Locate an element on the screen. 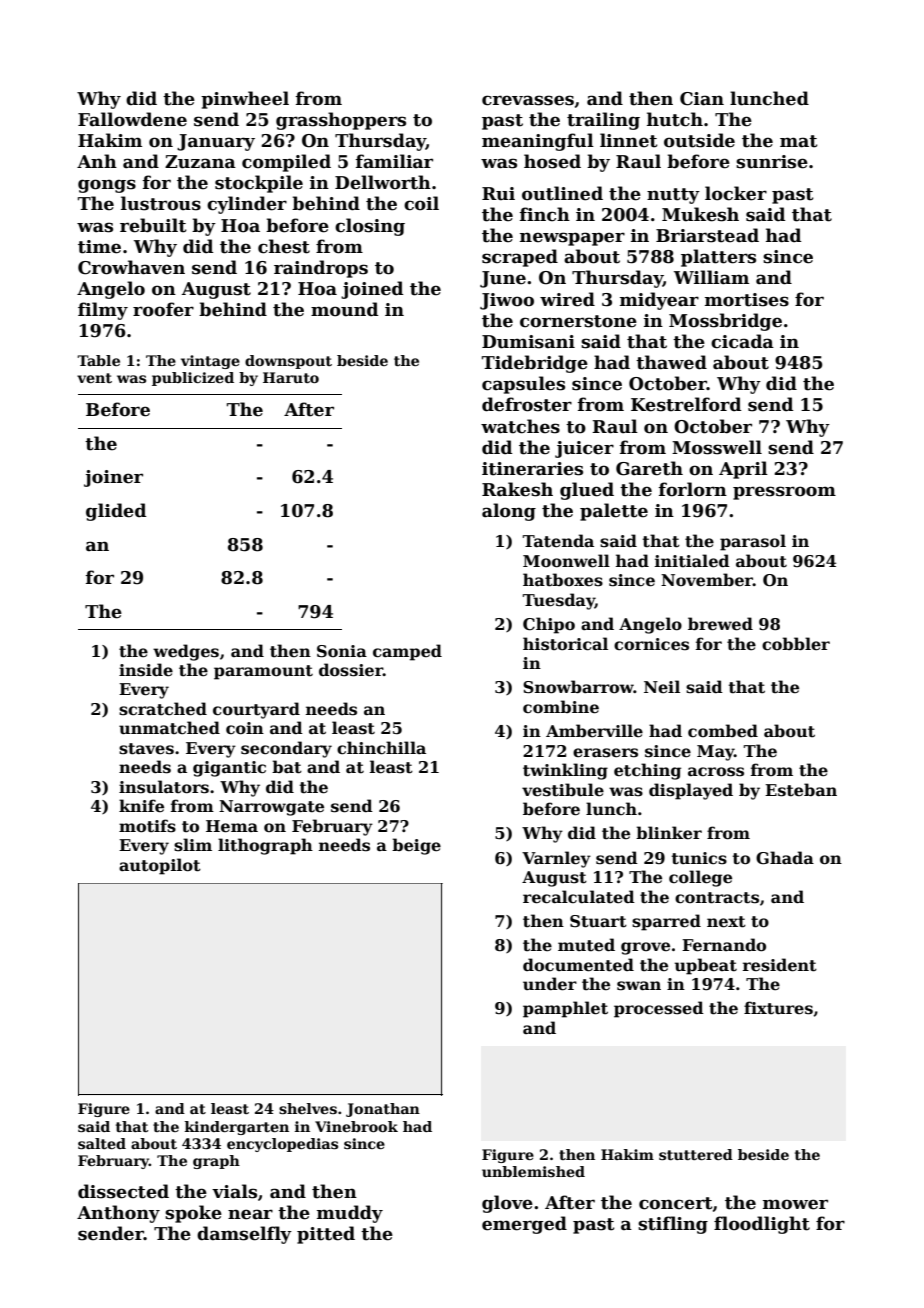 The width and height of the screenshot is (924, 1308). inside is located at coordinates (146, 670).
